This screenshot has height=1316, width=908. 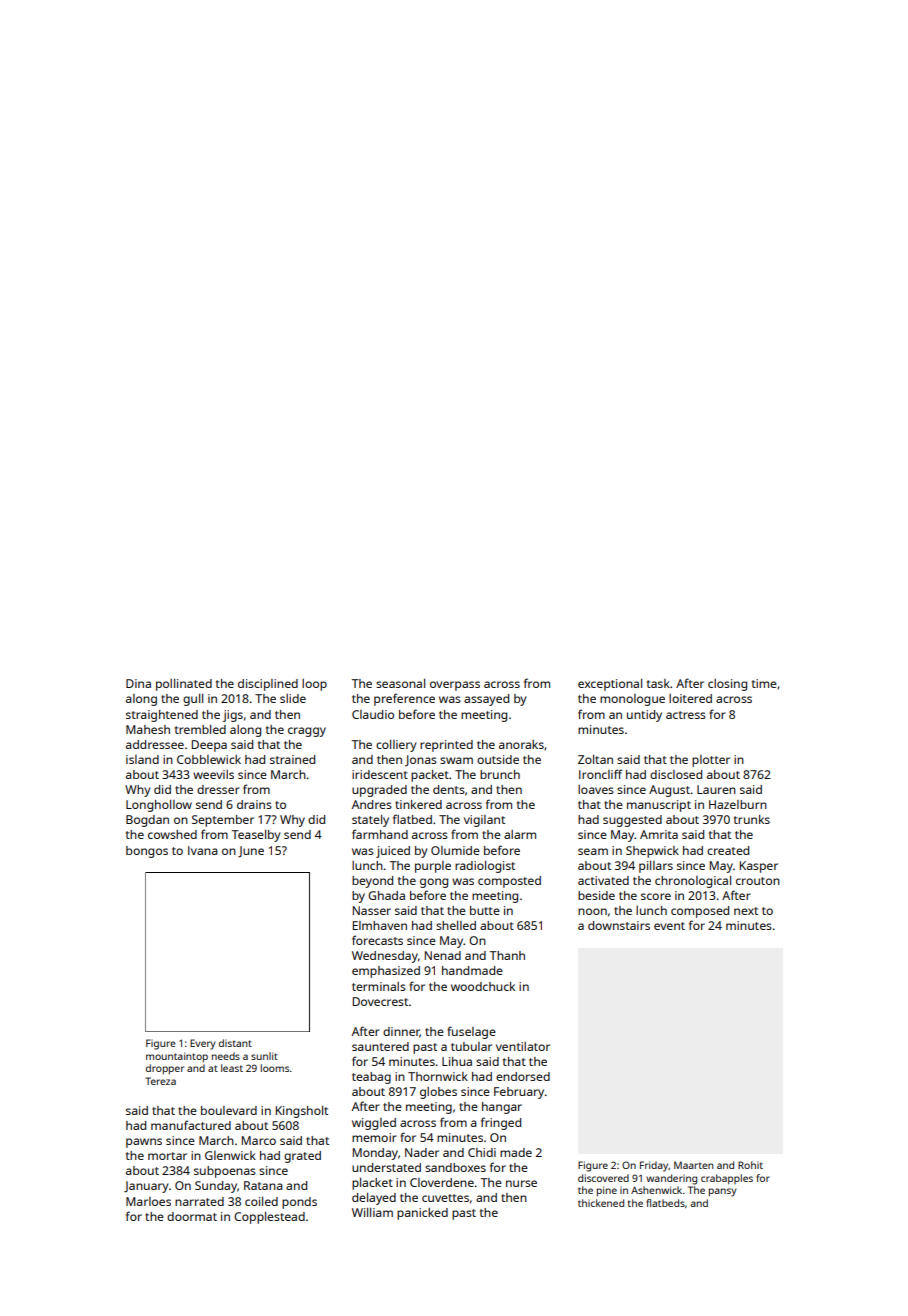 What do you see at coordinates (235, 1043) in the screenshot?
I see `distant` at bounding box center [235, 1043].
